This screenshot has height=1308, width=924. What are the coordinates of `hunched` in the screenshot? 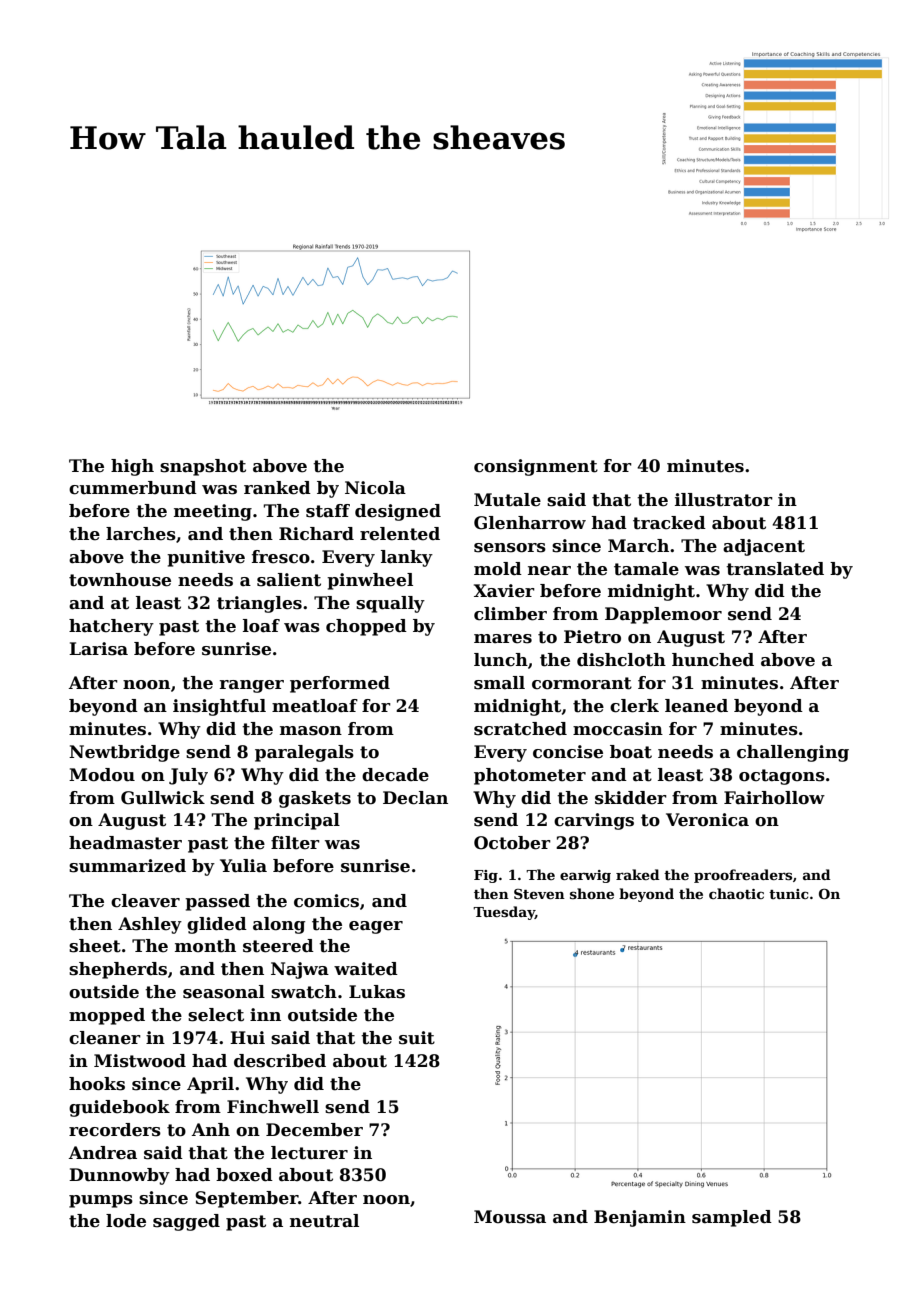 It's located at (713, 660).
